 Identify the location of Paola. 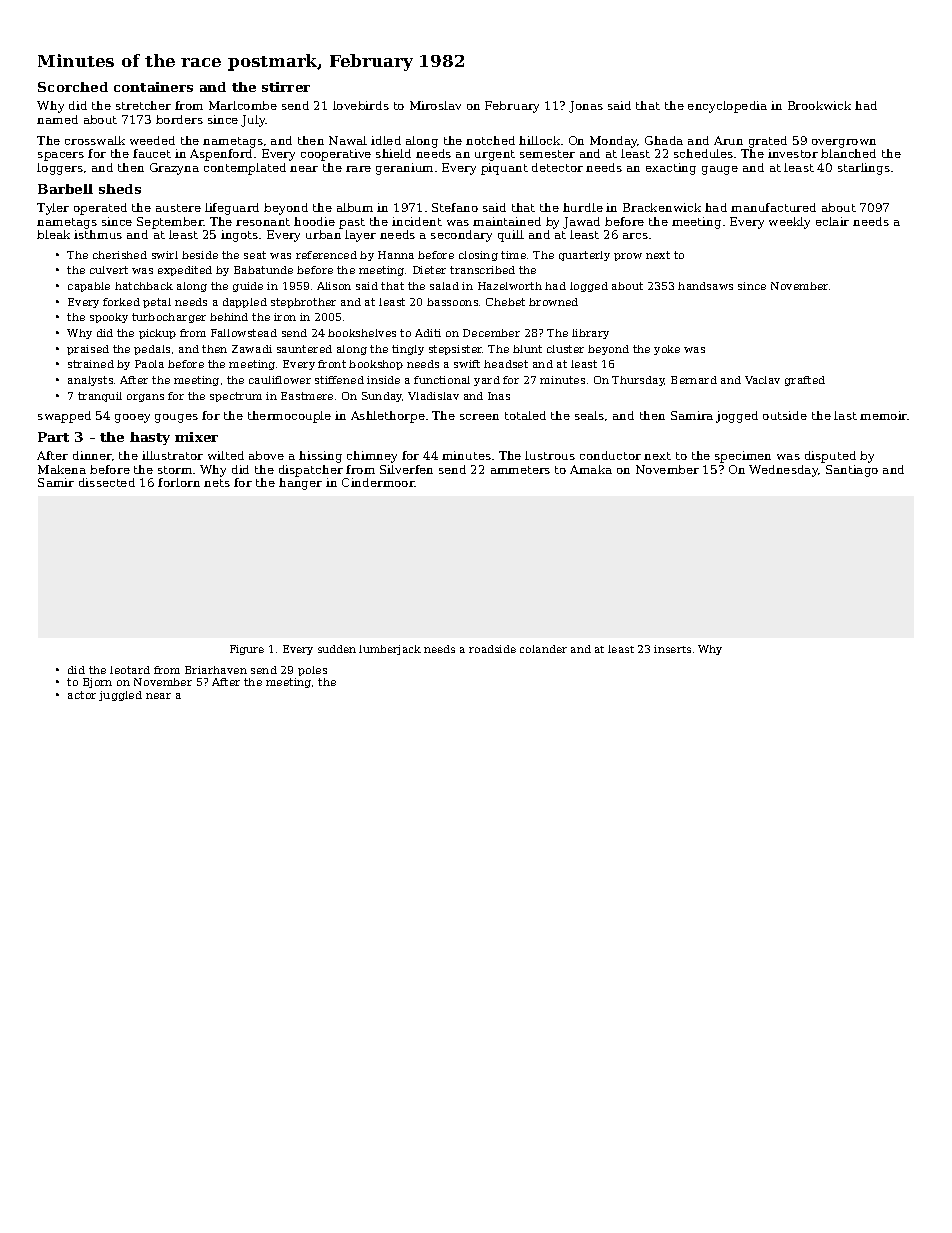
(149, 364).
